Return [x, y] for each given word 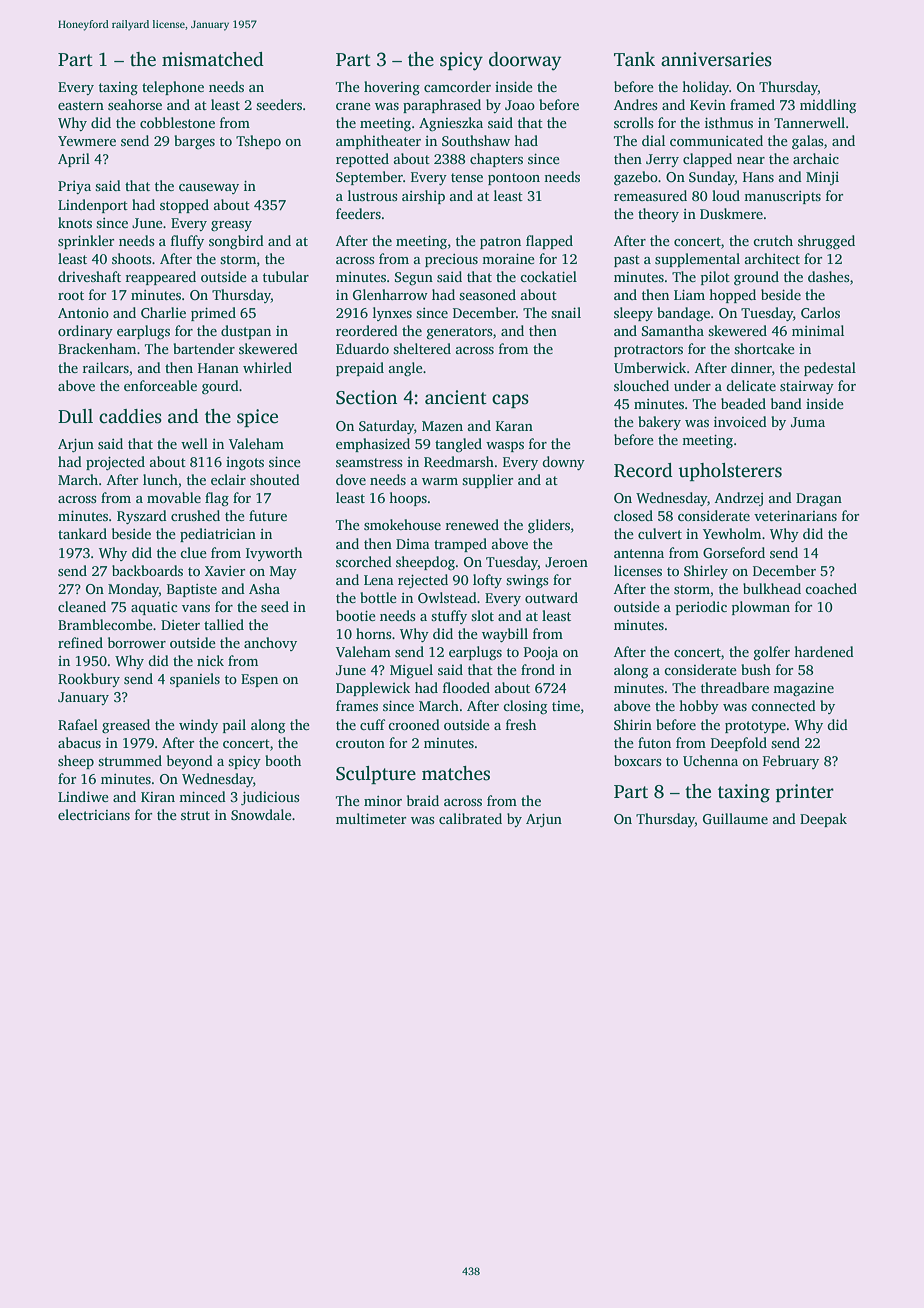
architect [772, 258]
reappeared [161, 278]
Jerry [662, 160]
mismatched [213, 59]
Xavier [225, 571]
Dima [413, 544]
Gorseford [734, 552]
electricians [94, 814]
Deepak [823, 820]
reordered [367, 330]
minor [383, 801]
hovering [392, 88]
